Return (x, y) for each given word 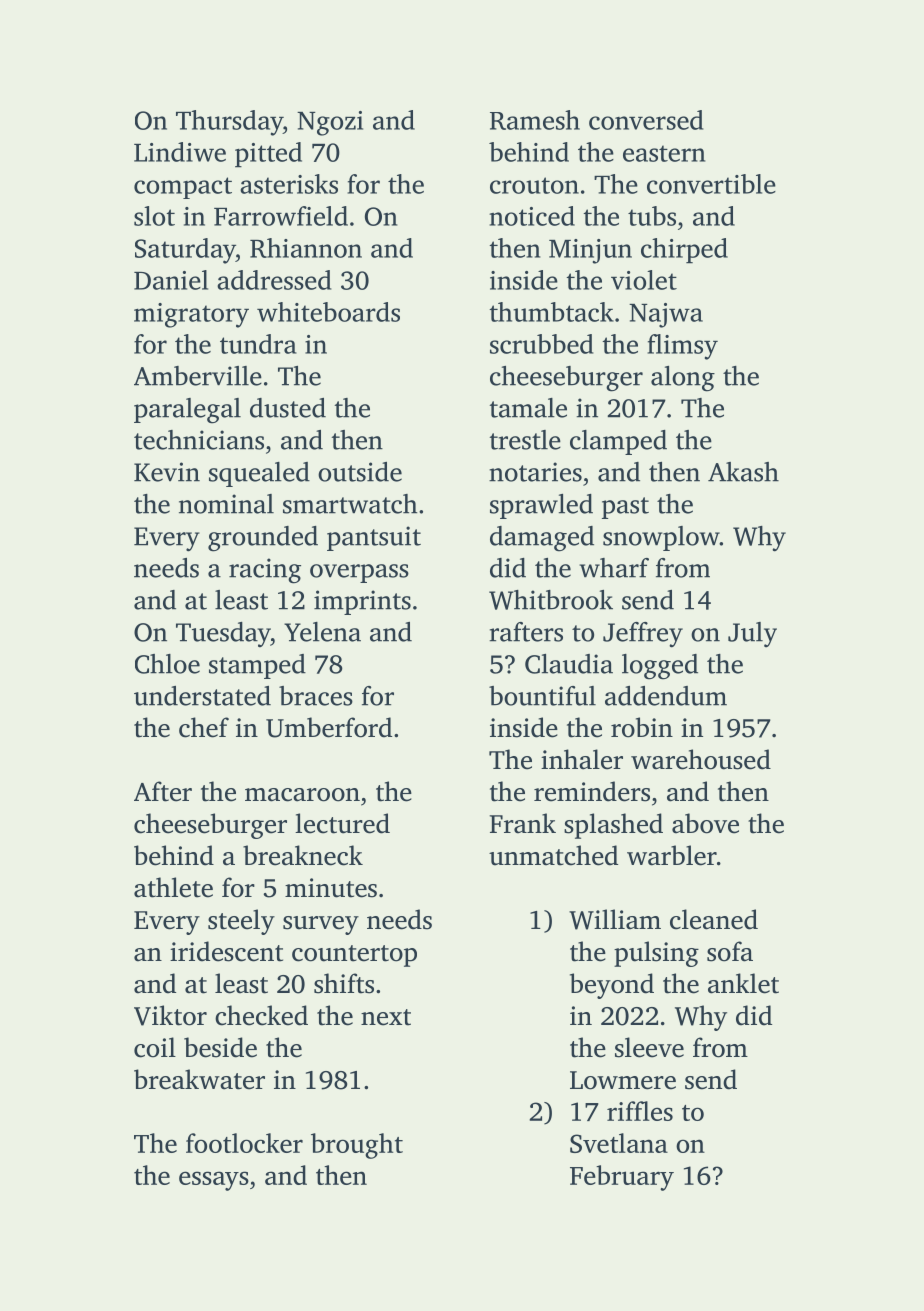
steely (241, 922)
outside (360, 472)
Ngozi (330, 123)
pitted (268, 155)
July (752, 634)
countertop (354, 956)
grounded (263, 539)
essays (214, 1181)
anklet (743, 983)
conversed (646, 120)
